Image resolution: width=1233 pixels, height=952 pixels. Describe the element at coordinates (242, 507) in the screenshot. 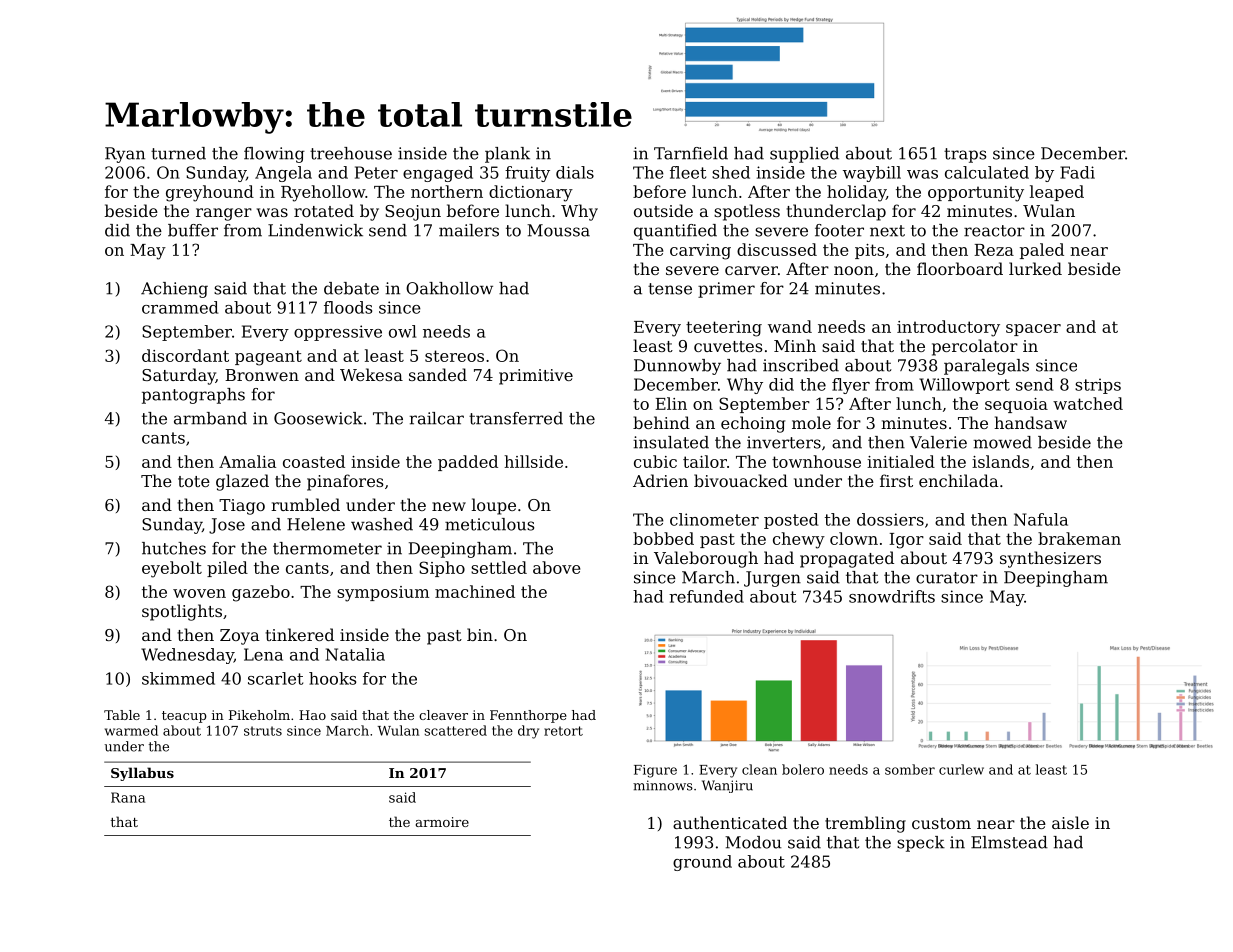

I see `Tiago` at that location.
